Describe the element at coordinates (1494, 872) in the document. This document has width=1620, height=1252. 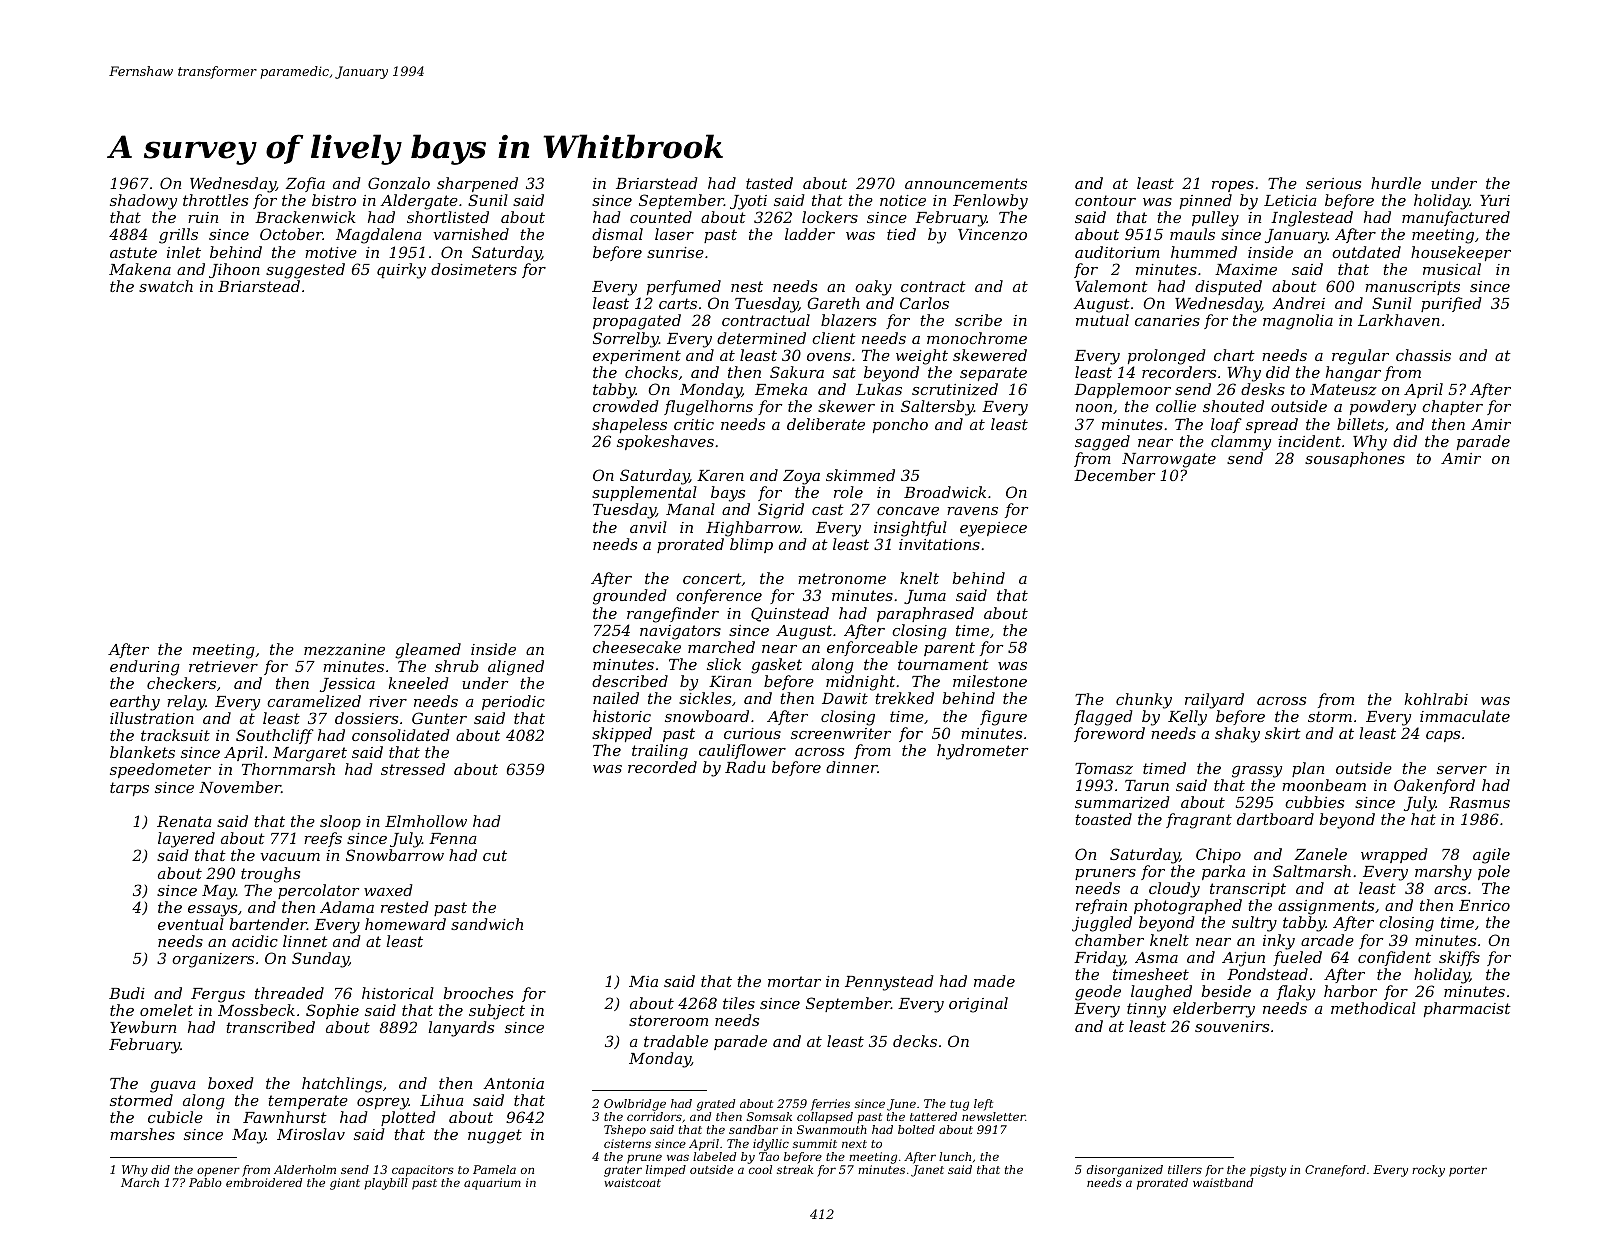
I see `pole` at that location.
